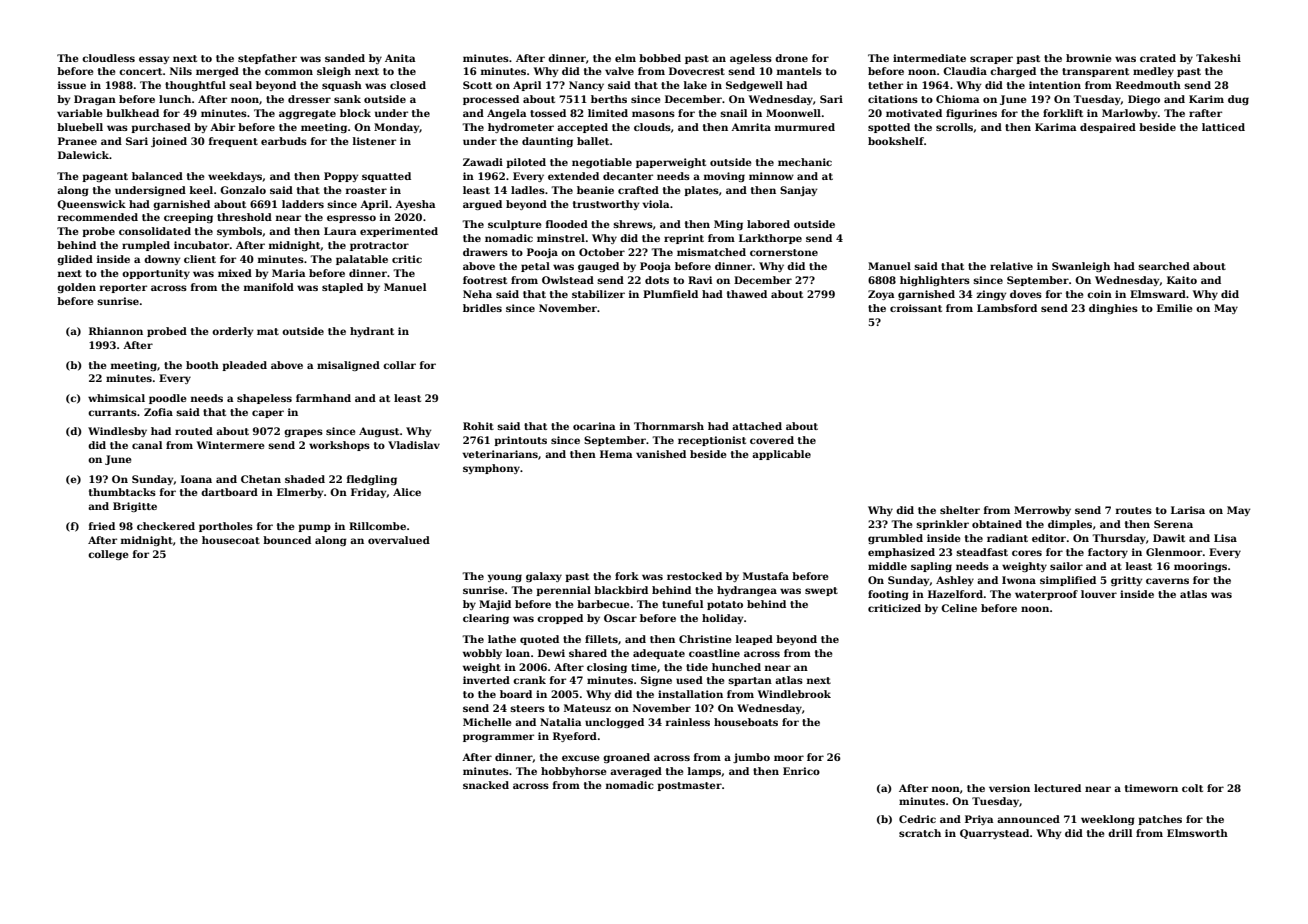  What do you see at coordinates (1174, 308) in the screenshot?
I see `Emilie` at bounding box center [1174, 308].
